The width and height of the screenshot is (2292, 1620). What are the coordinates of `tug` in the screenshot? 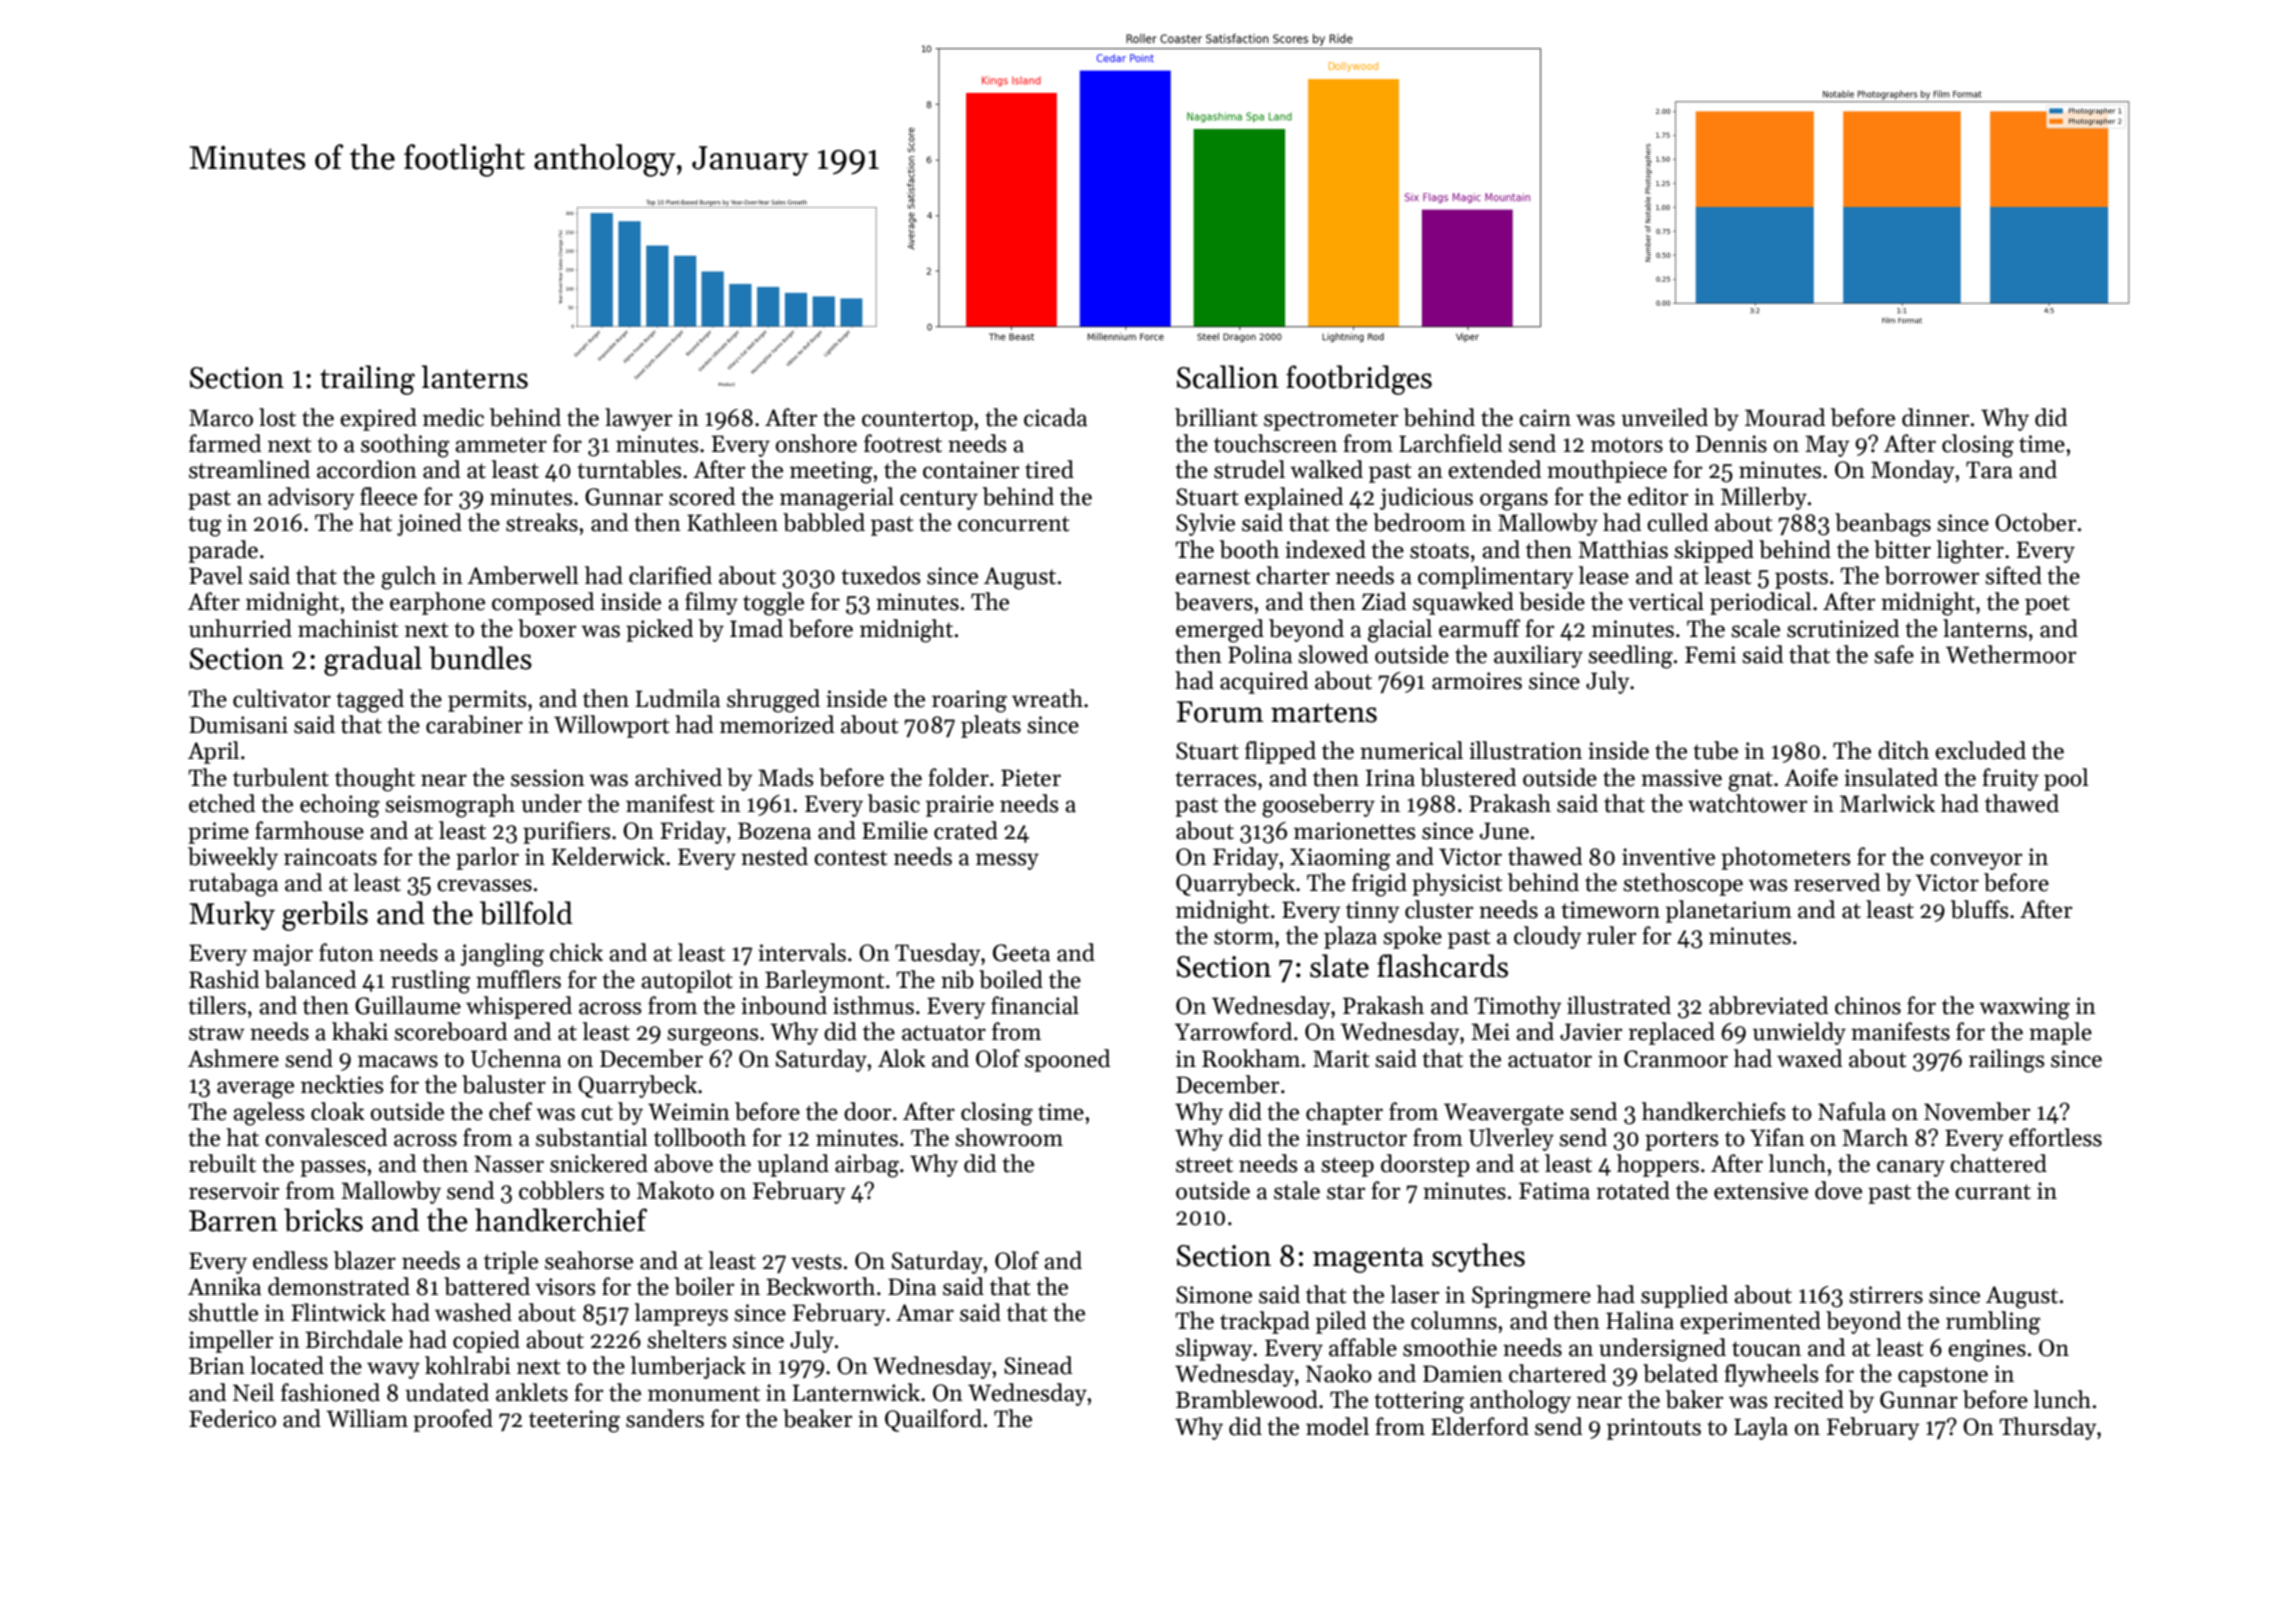 It's located at (204, 526).
